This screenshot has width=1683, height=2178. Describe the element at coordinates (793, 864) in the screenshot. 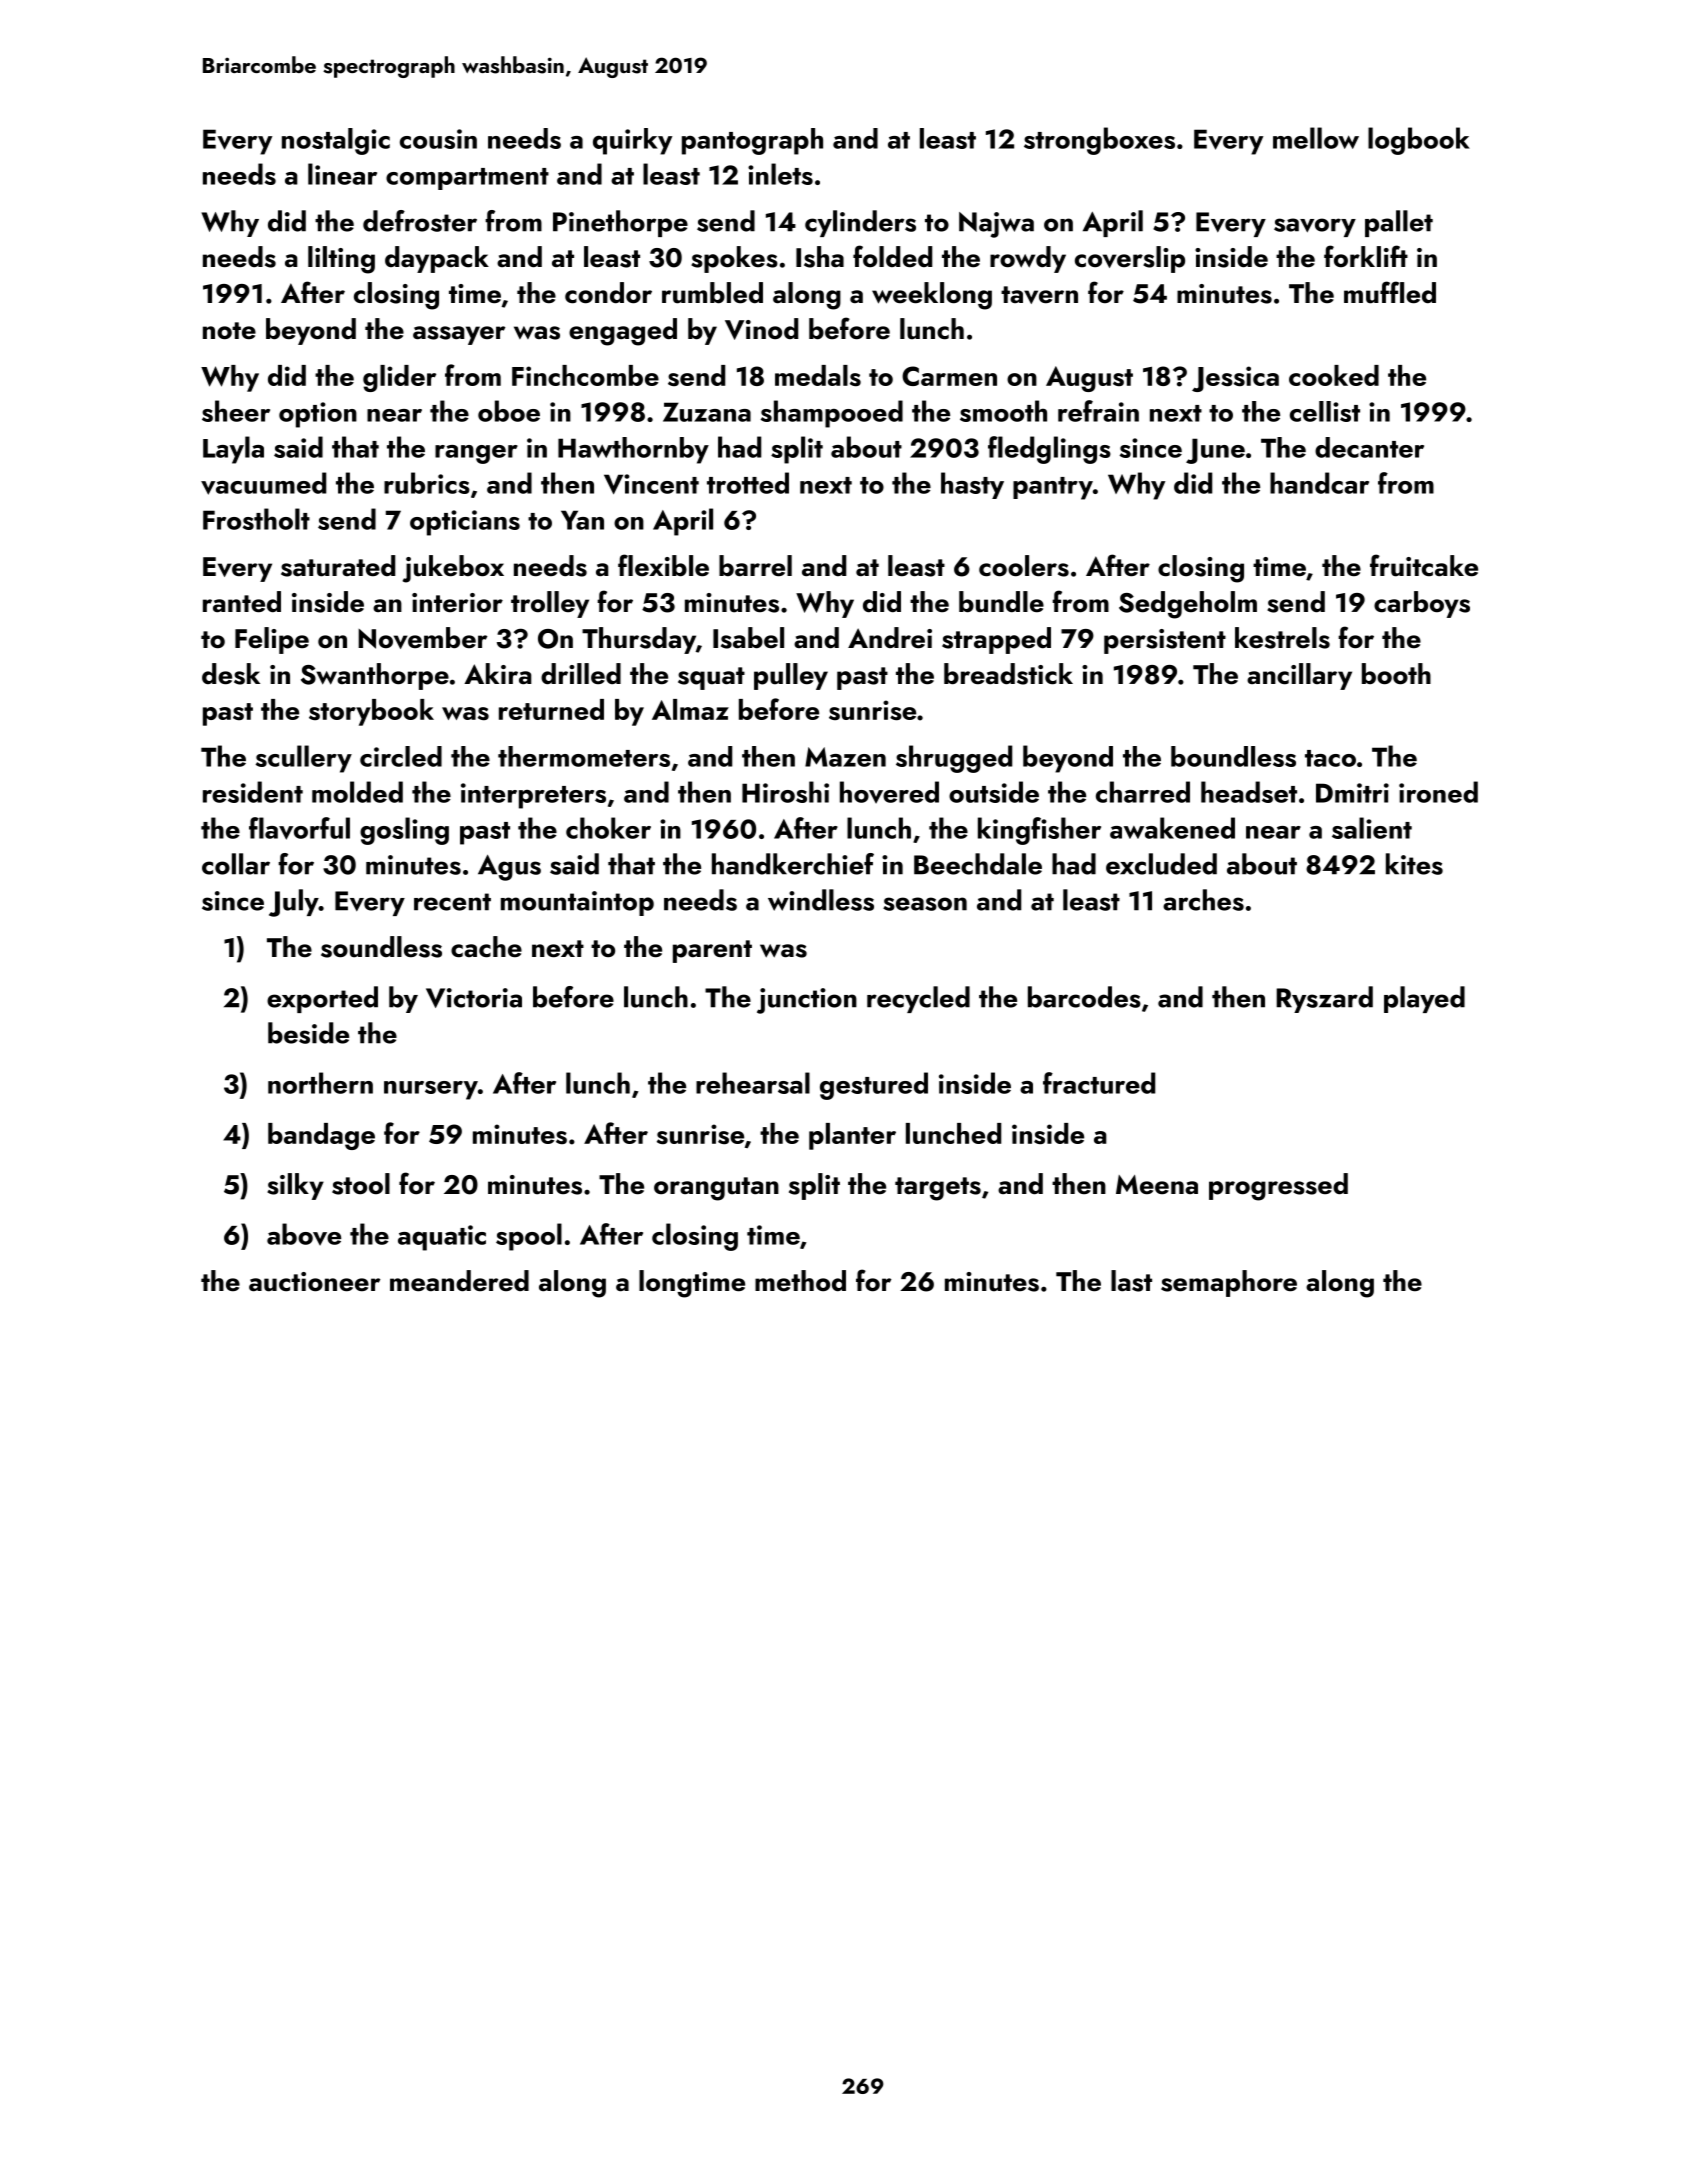

I see `handkerchief` at that location.
